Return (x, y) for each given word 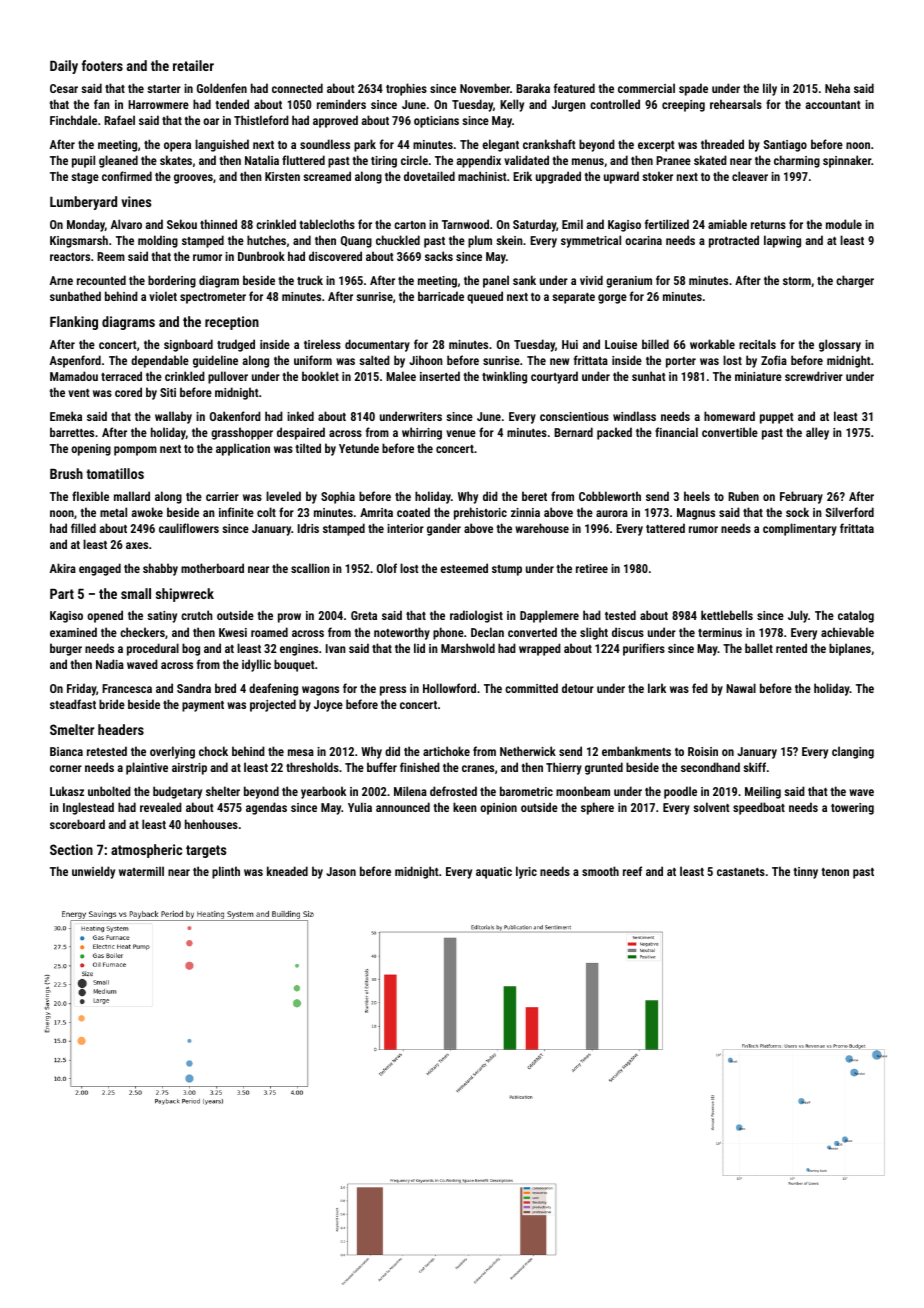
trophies (406, 89)
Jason (341, 871)
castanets (741, 872)
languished (222, 145)
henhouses (211, 824)
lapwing (782, 241)
